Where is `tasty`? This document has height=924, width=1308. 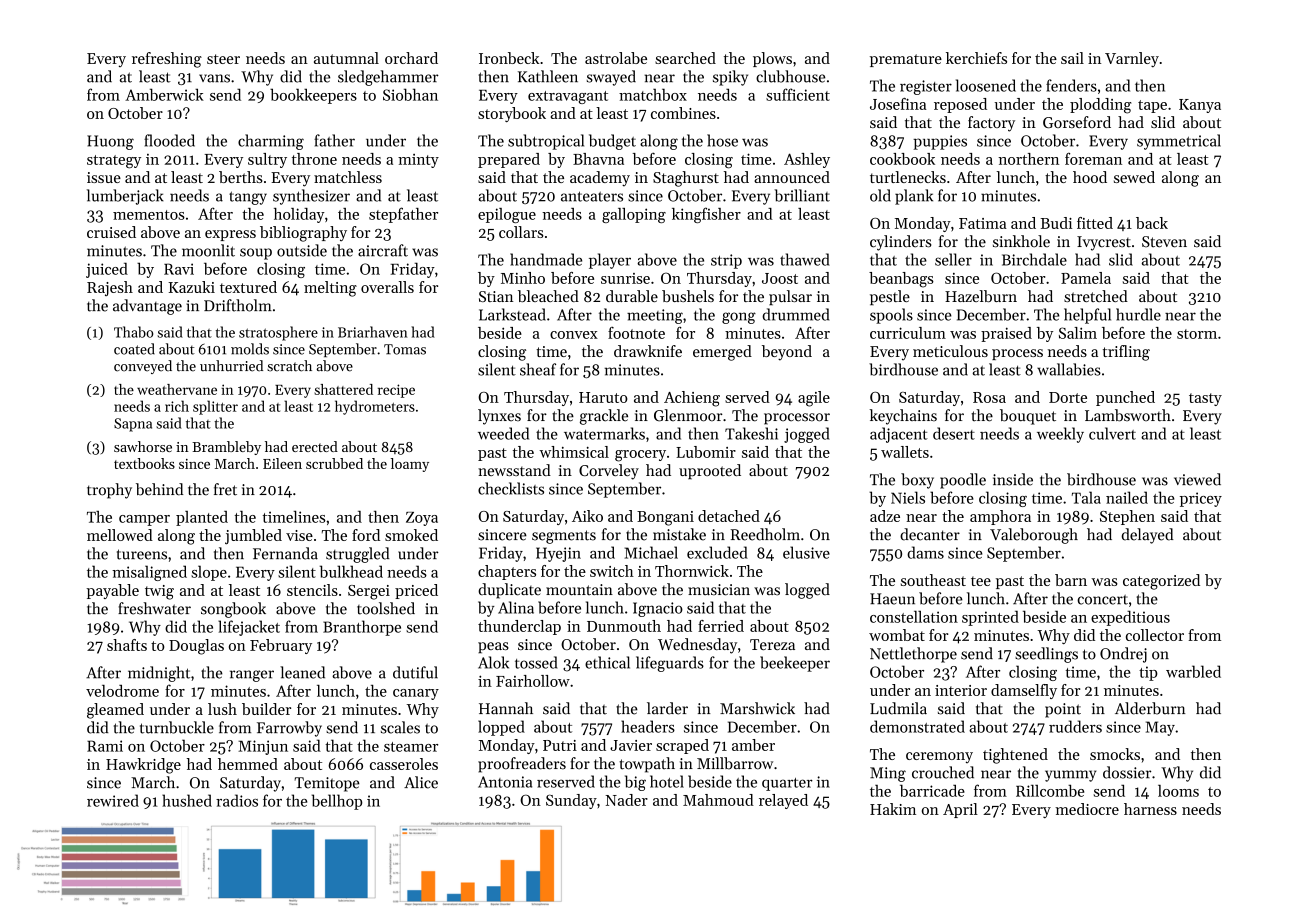 tasty is located at coordinates (1205, 399).
